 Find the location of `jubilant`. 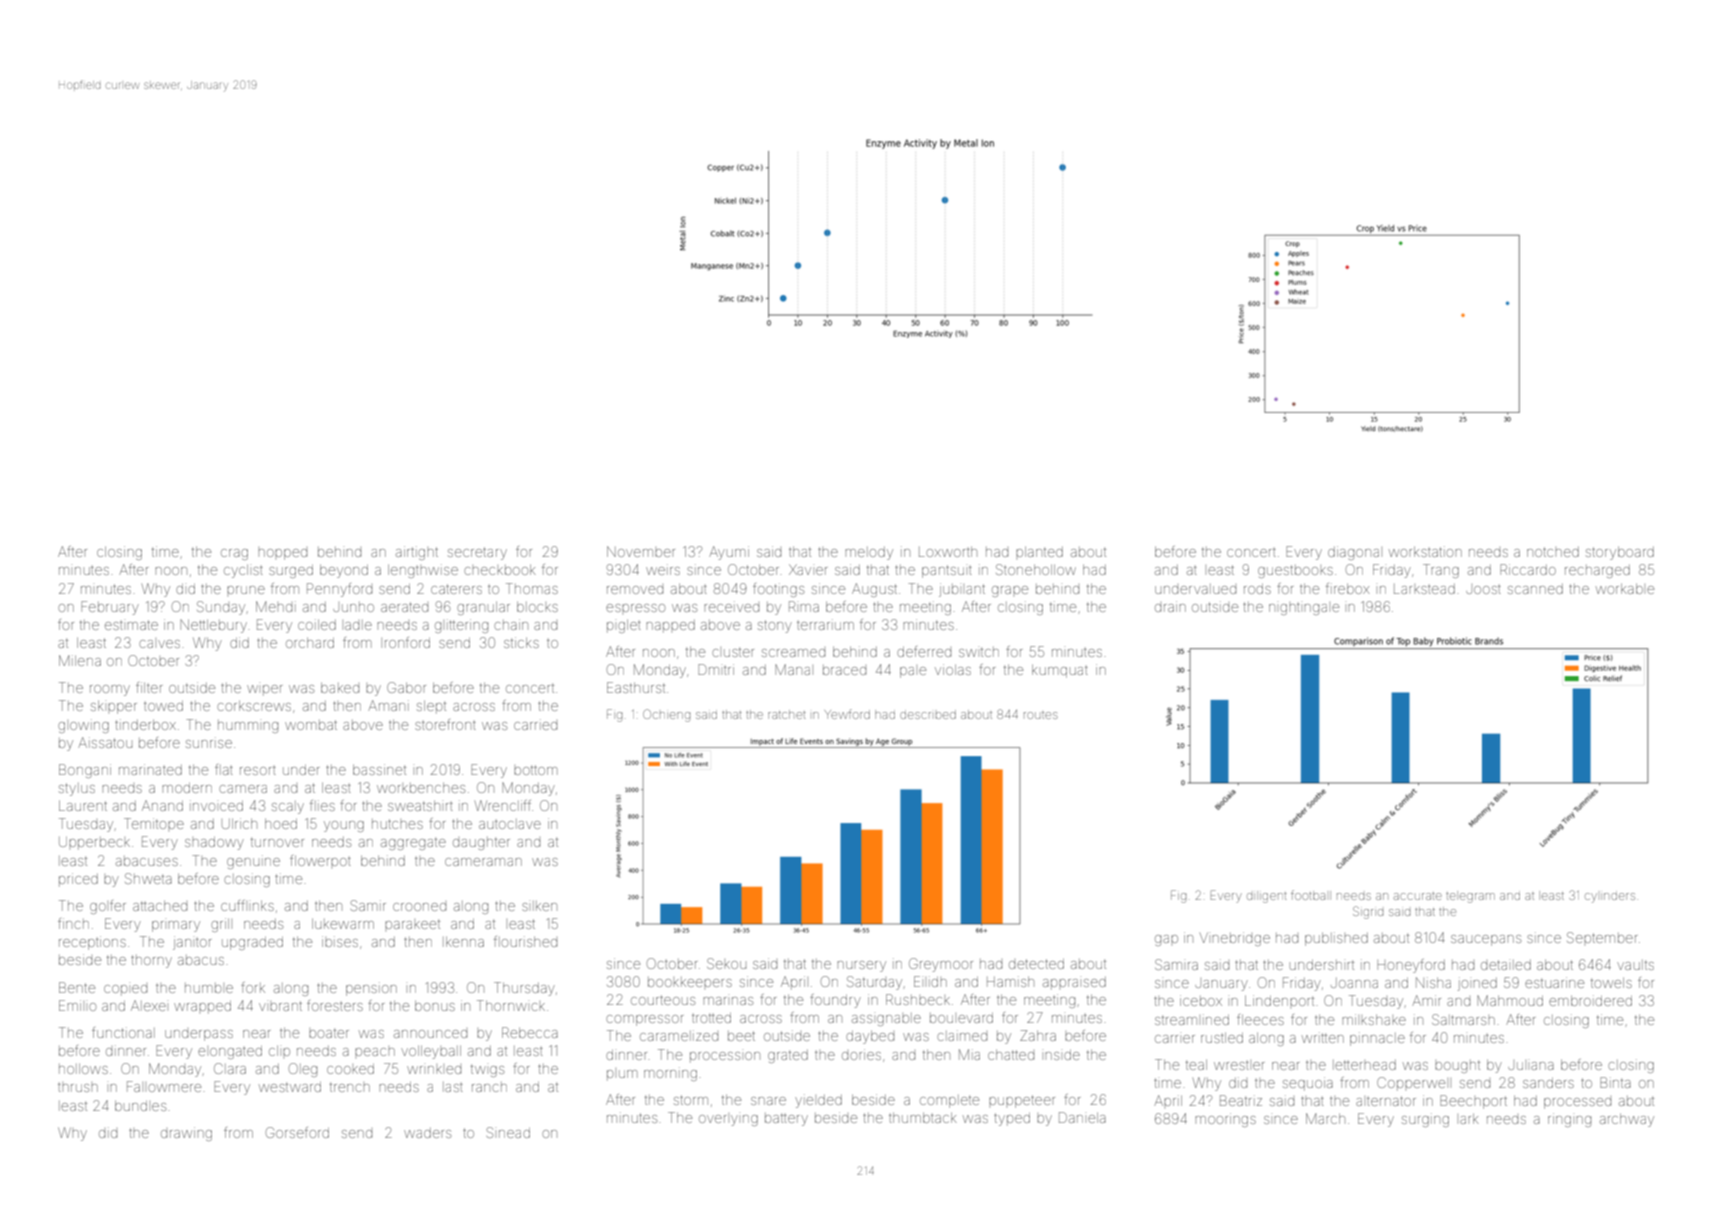

jubilant is located at coordinates (962, 590).
